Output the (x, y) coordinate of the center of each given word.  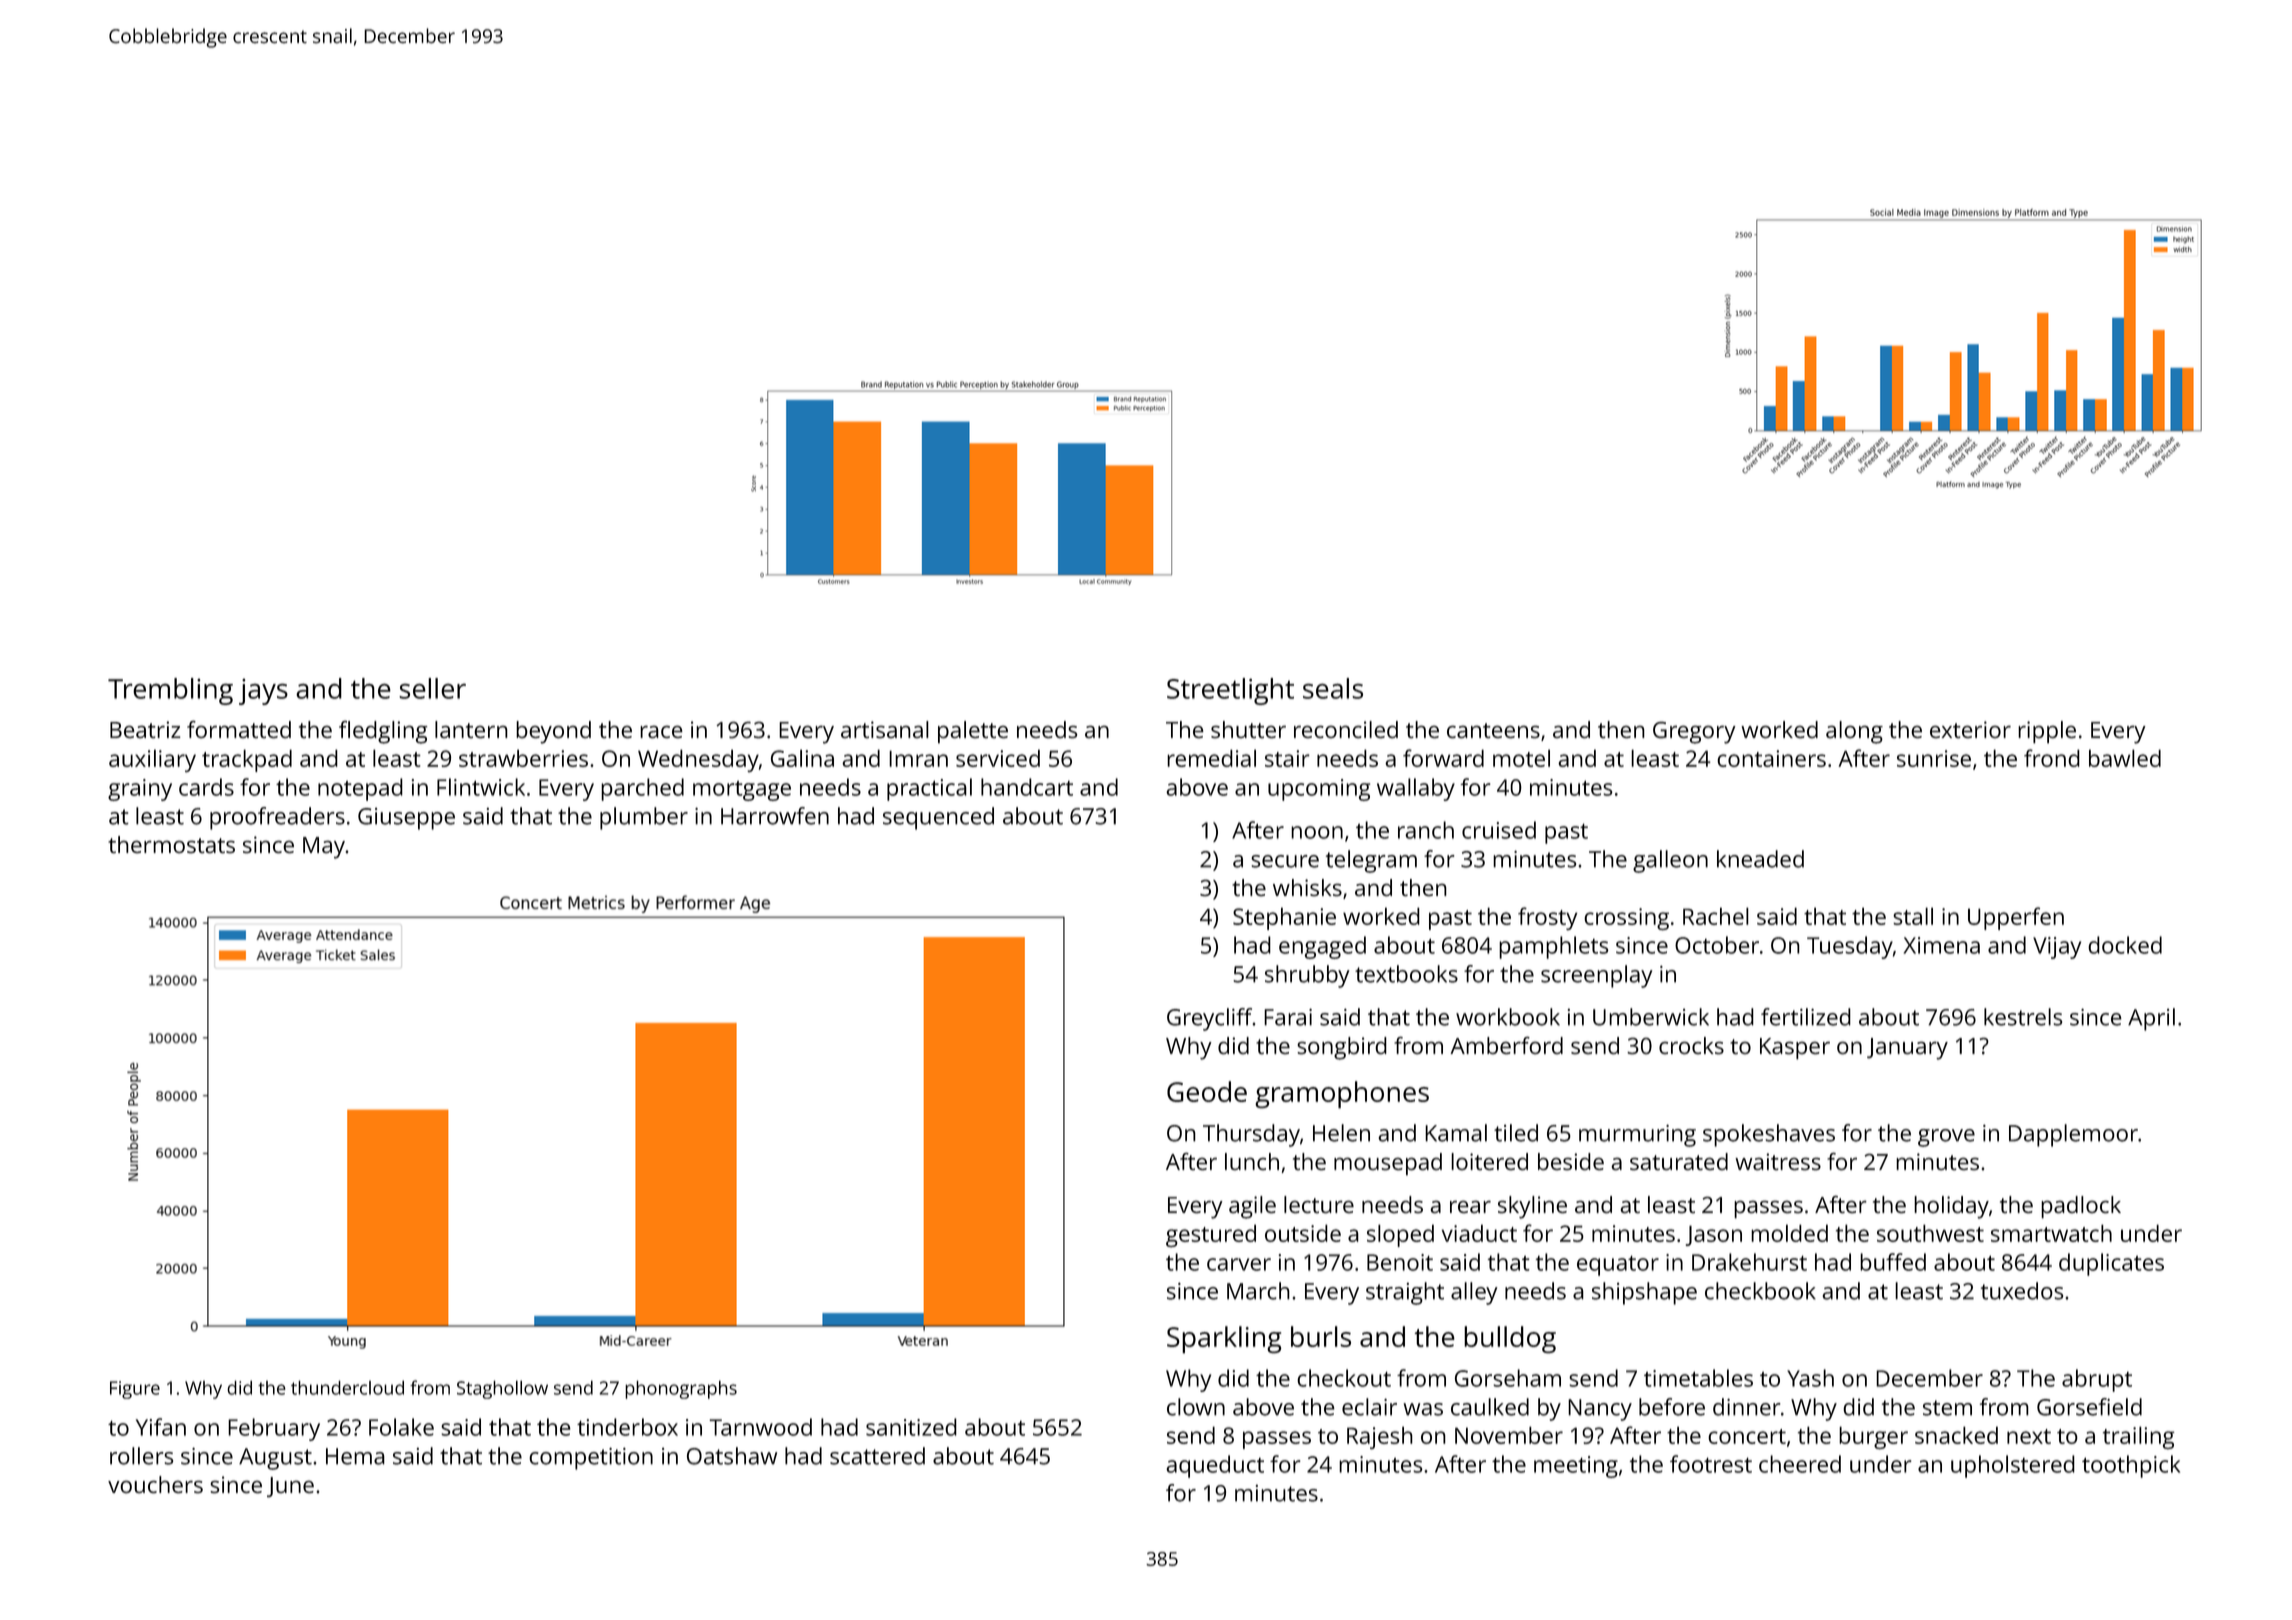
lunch (1252, 1161)
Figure (135, 1390)
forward (1443, 758)
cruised (1499, 830)
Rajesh (1380, 1437)
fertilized (1806, 1017)
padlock (2081, 1207)
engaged (1322, 947)
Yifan (161, 1427)
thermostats (171, 844)
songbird (1342, 1048)
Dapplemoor (2073, 1135)
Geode (1207, 1091)
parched (642, 789)
